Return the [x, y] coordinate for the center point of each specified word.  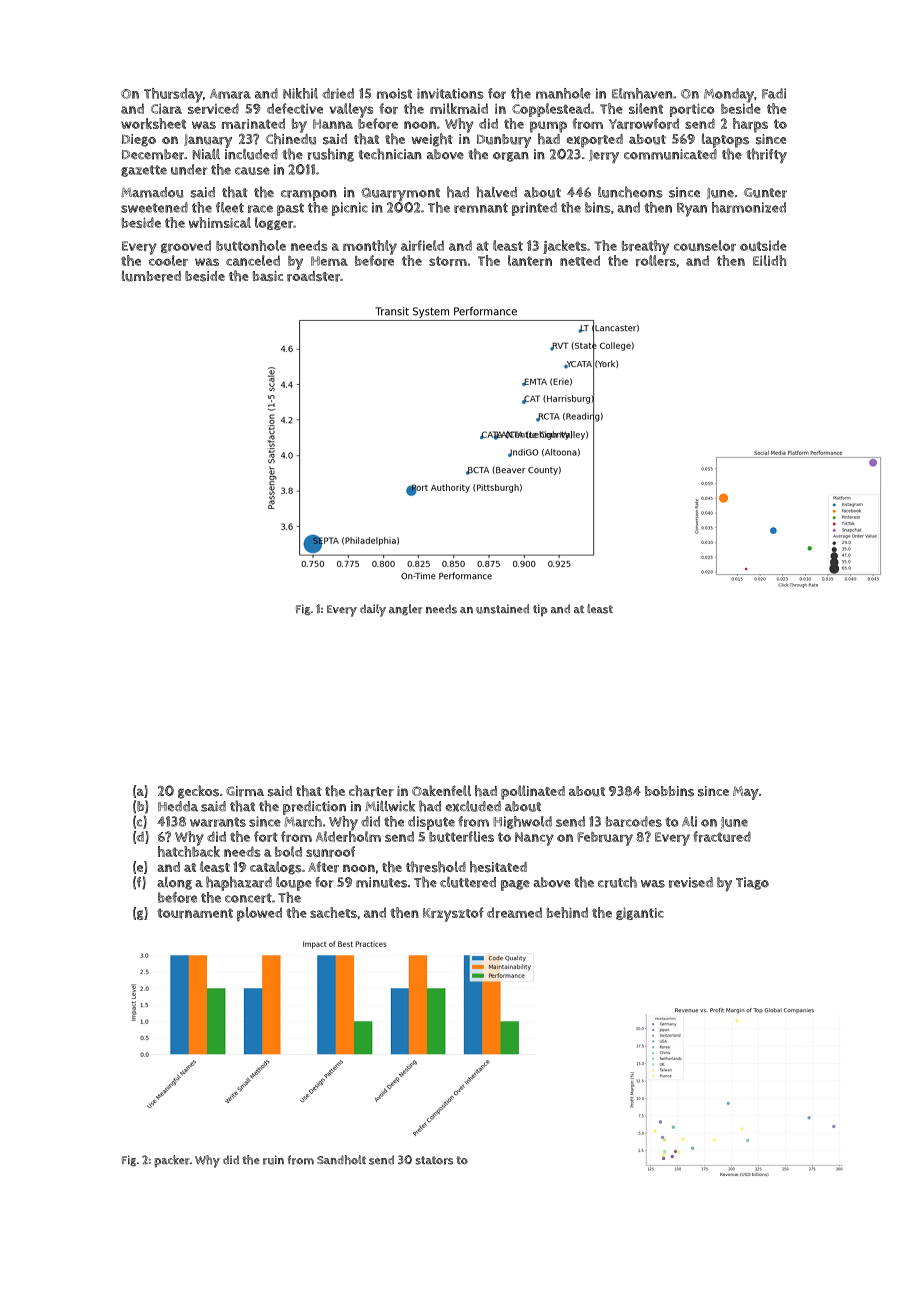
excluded [473, 806]
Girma [245, 791]
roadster [313, 276]
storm [448, 261]
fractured [722, 836]
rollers [656, 260]
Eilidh [769, 260]
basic [268, 276]
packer [171, 1161]
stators [434, 1160]
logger [274, 223]
